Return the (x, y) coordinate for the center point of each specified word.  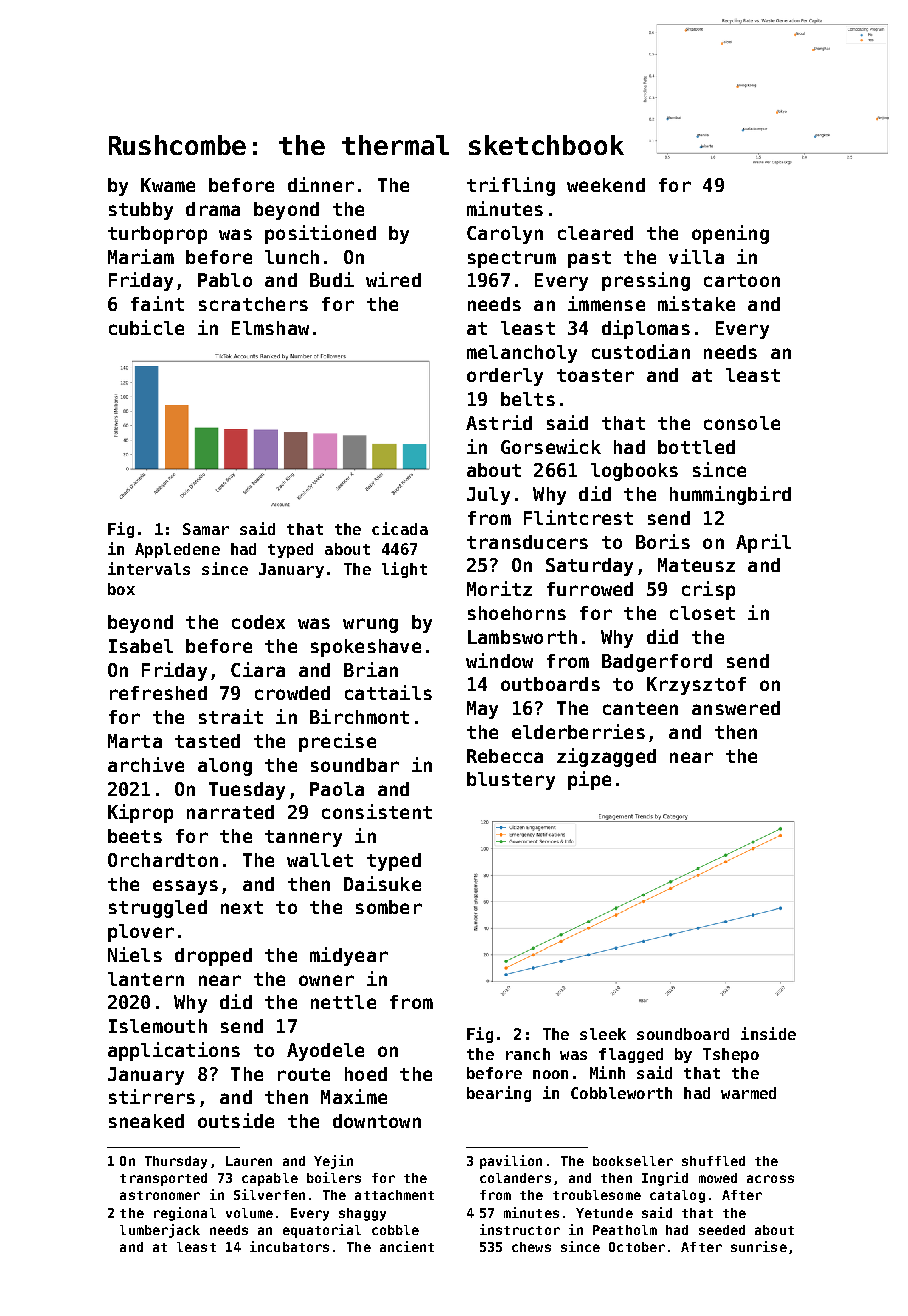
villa (696, 256)
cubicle (146, 327)
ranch (528, 1054)
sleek (603, 1034)
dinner (321, 184)
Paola (337, 789)
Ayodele (325, 1052)
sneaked (146, 1121)
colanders (515, 1178)
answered (736, 708)
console (742, 423)
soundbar (355, 765)
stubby (141, 211)
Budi (332, 279)
